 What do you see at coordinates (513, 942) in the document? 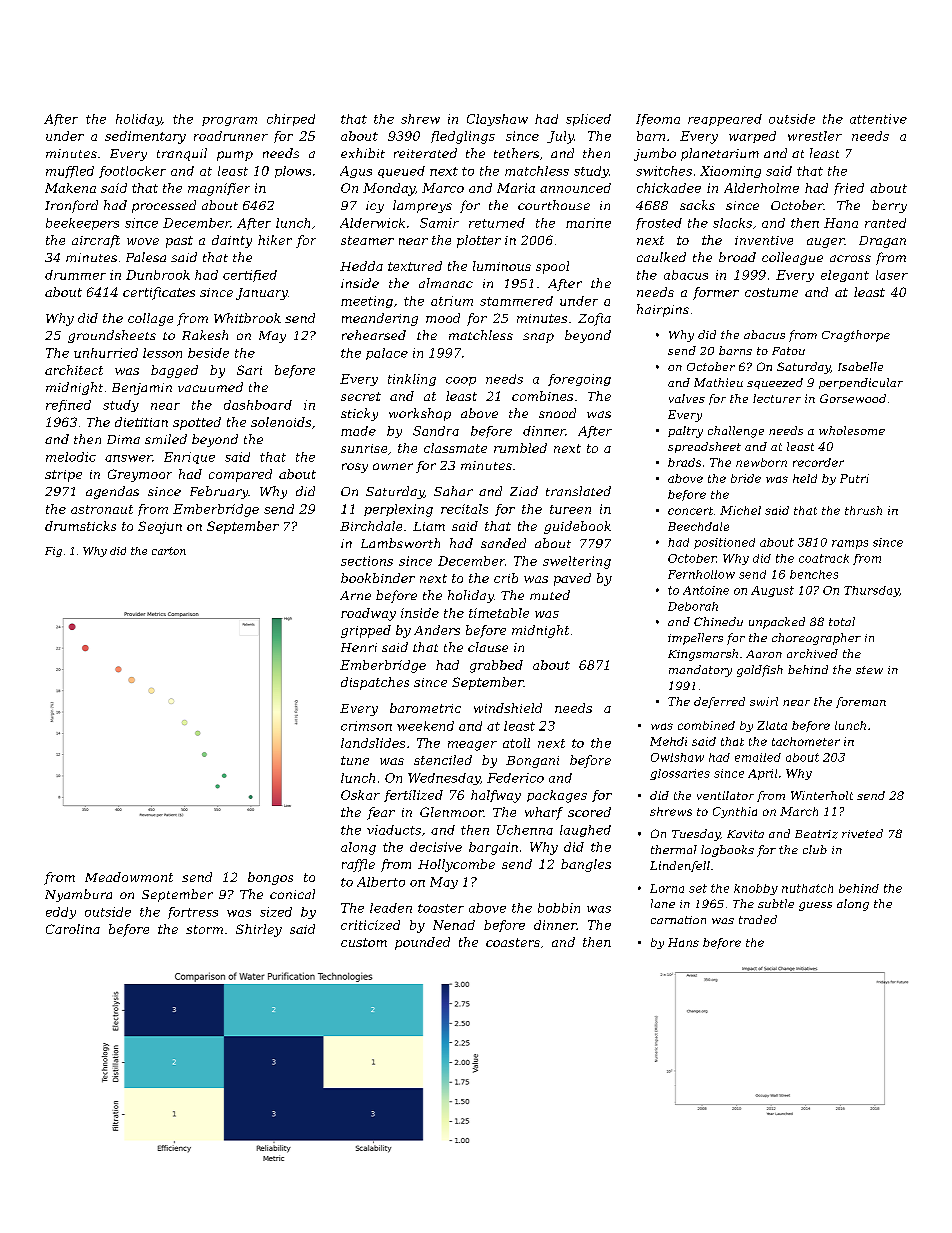
I see `coasters` at bounding box center [513, 942].
